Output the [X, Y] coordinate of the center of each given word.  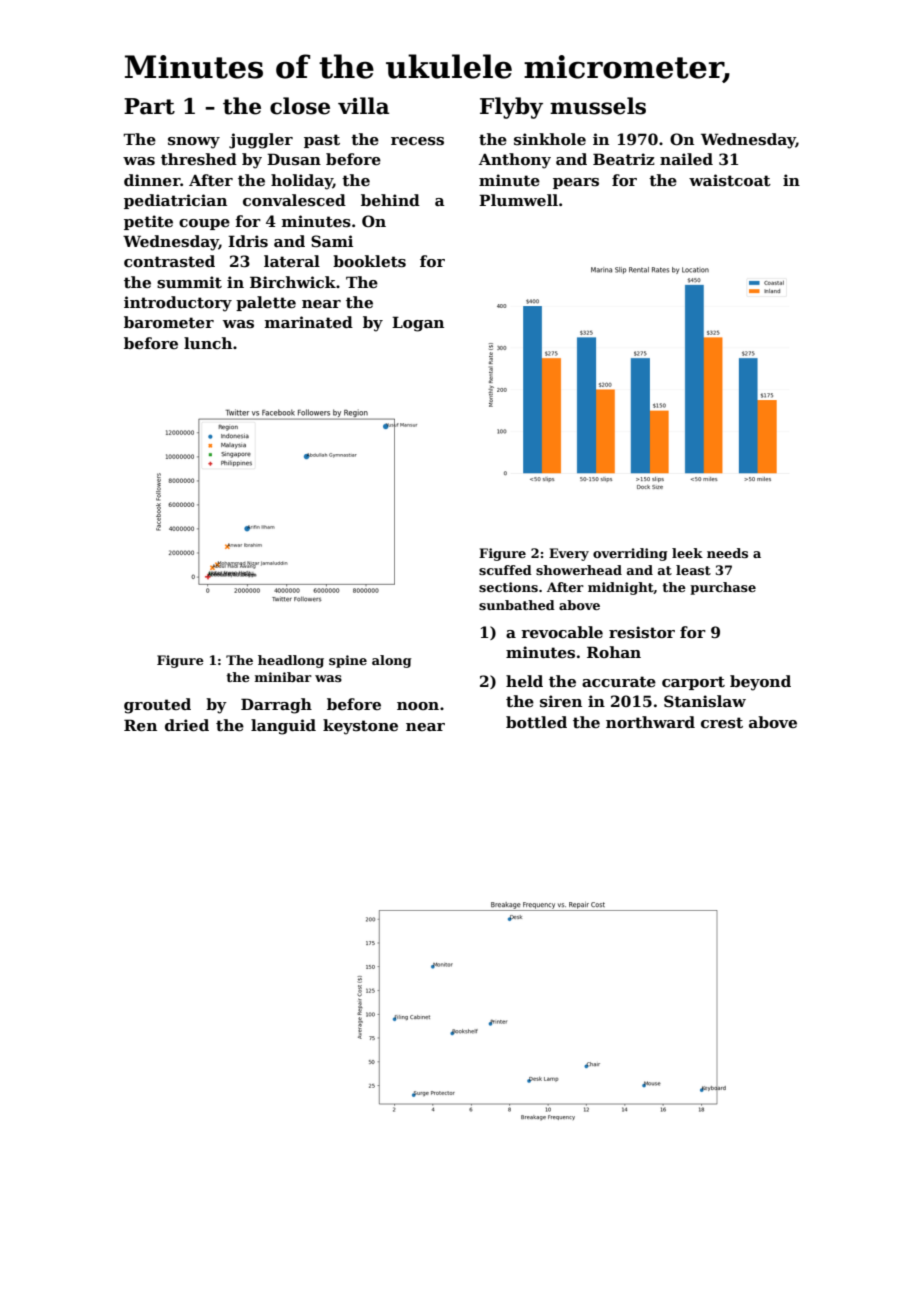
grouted [157, 706]
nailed [686, 159]
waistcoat [730, 180]
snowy [194, 143]
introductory [178, 304]
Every [569, 554]
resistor [642, 632]
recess [417, 141]
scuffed [505, 570]
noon [418, 706]
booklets [369, 261]
